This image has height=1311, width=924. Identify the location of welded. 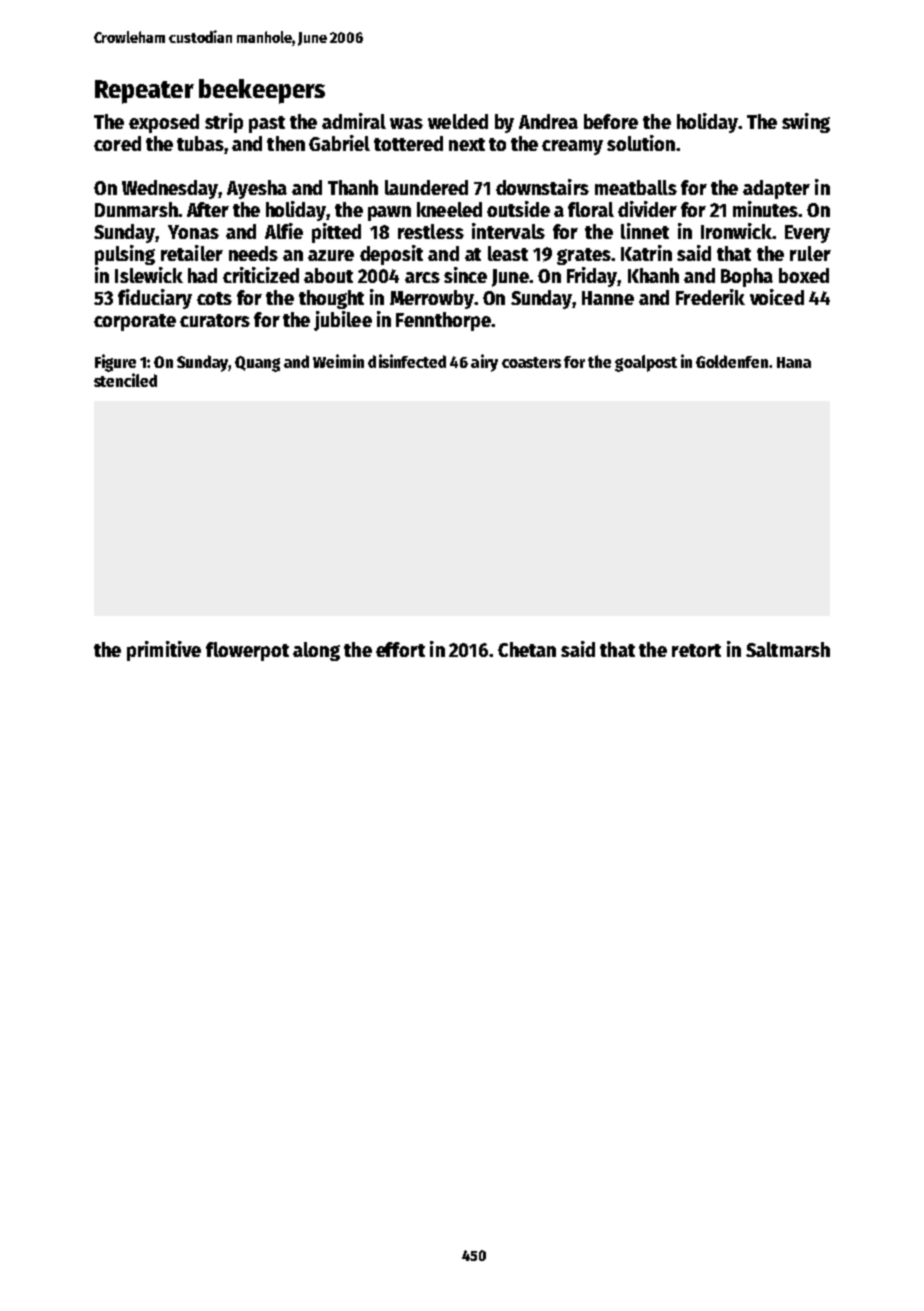
(458, 121).
